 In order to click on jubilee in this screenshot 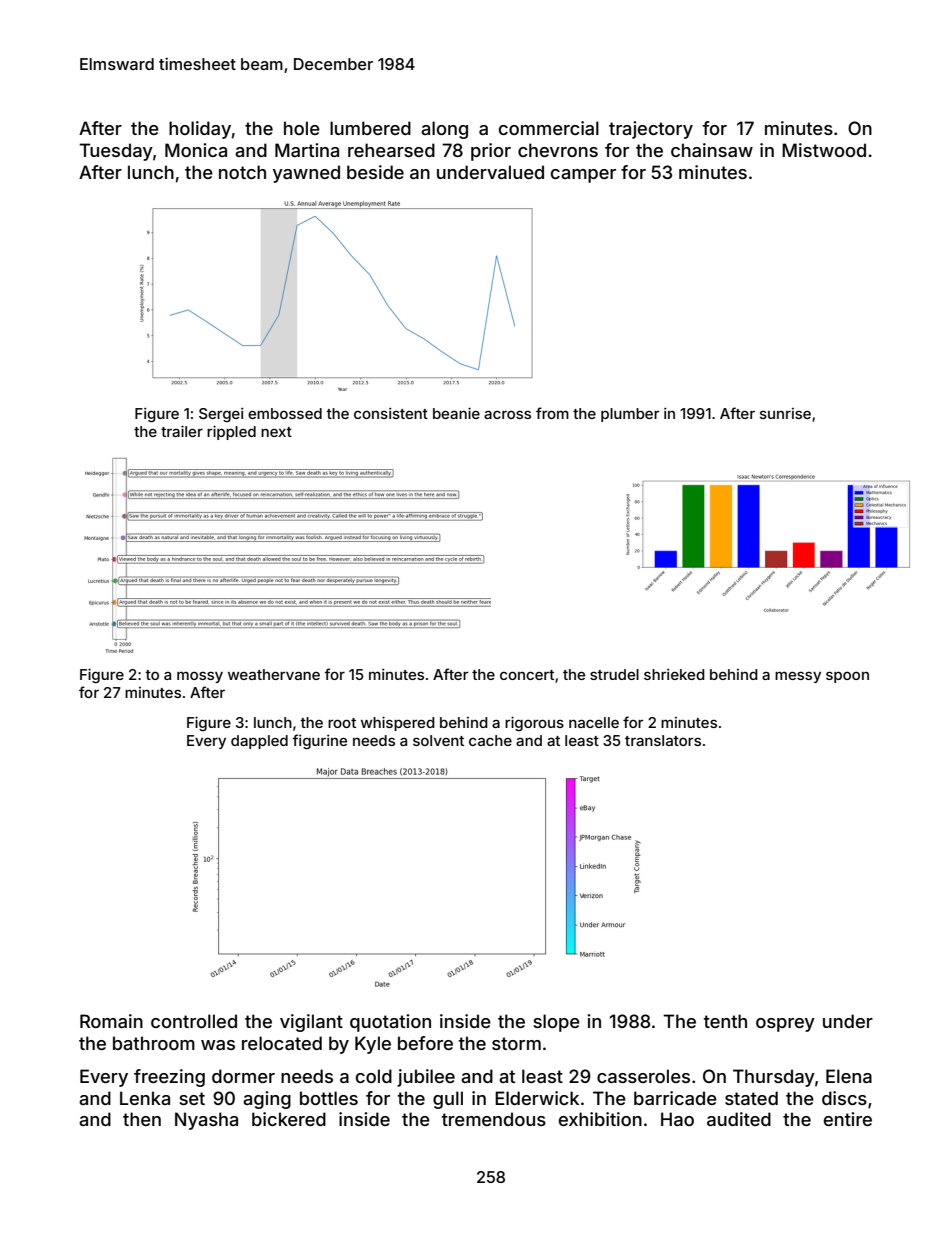, I will do `click(426, 1078)`.
